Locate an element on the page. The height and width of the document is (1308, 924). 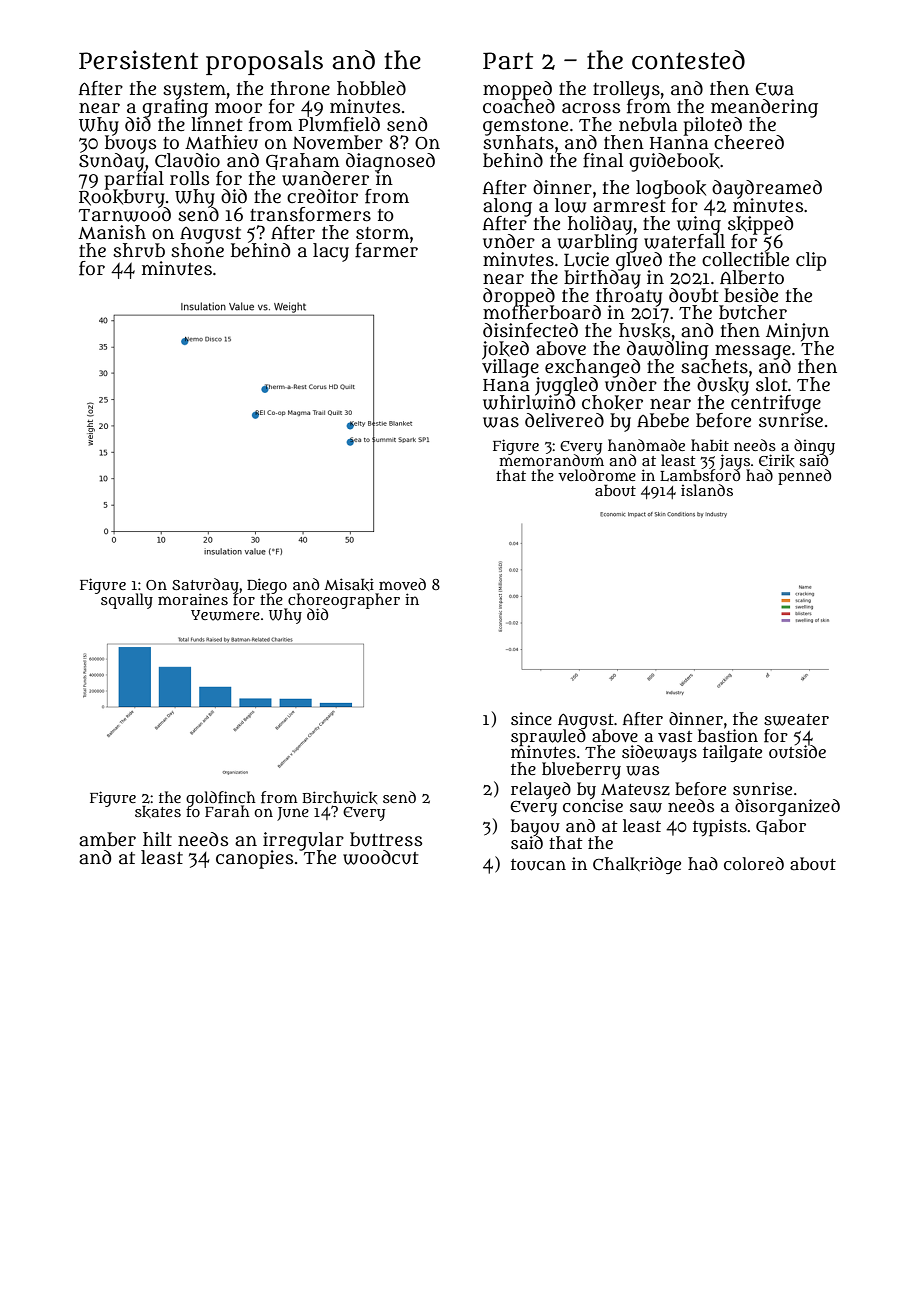
vast is located at coordinates (675, 736).
